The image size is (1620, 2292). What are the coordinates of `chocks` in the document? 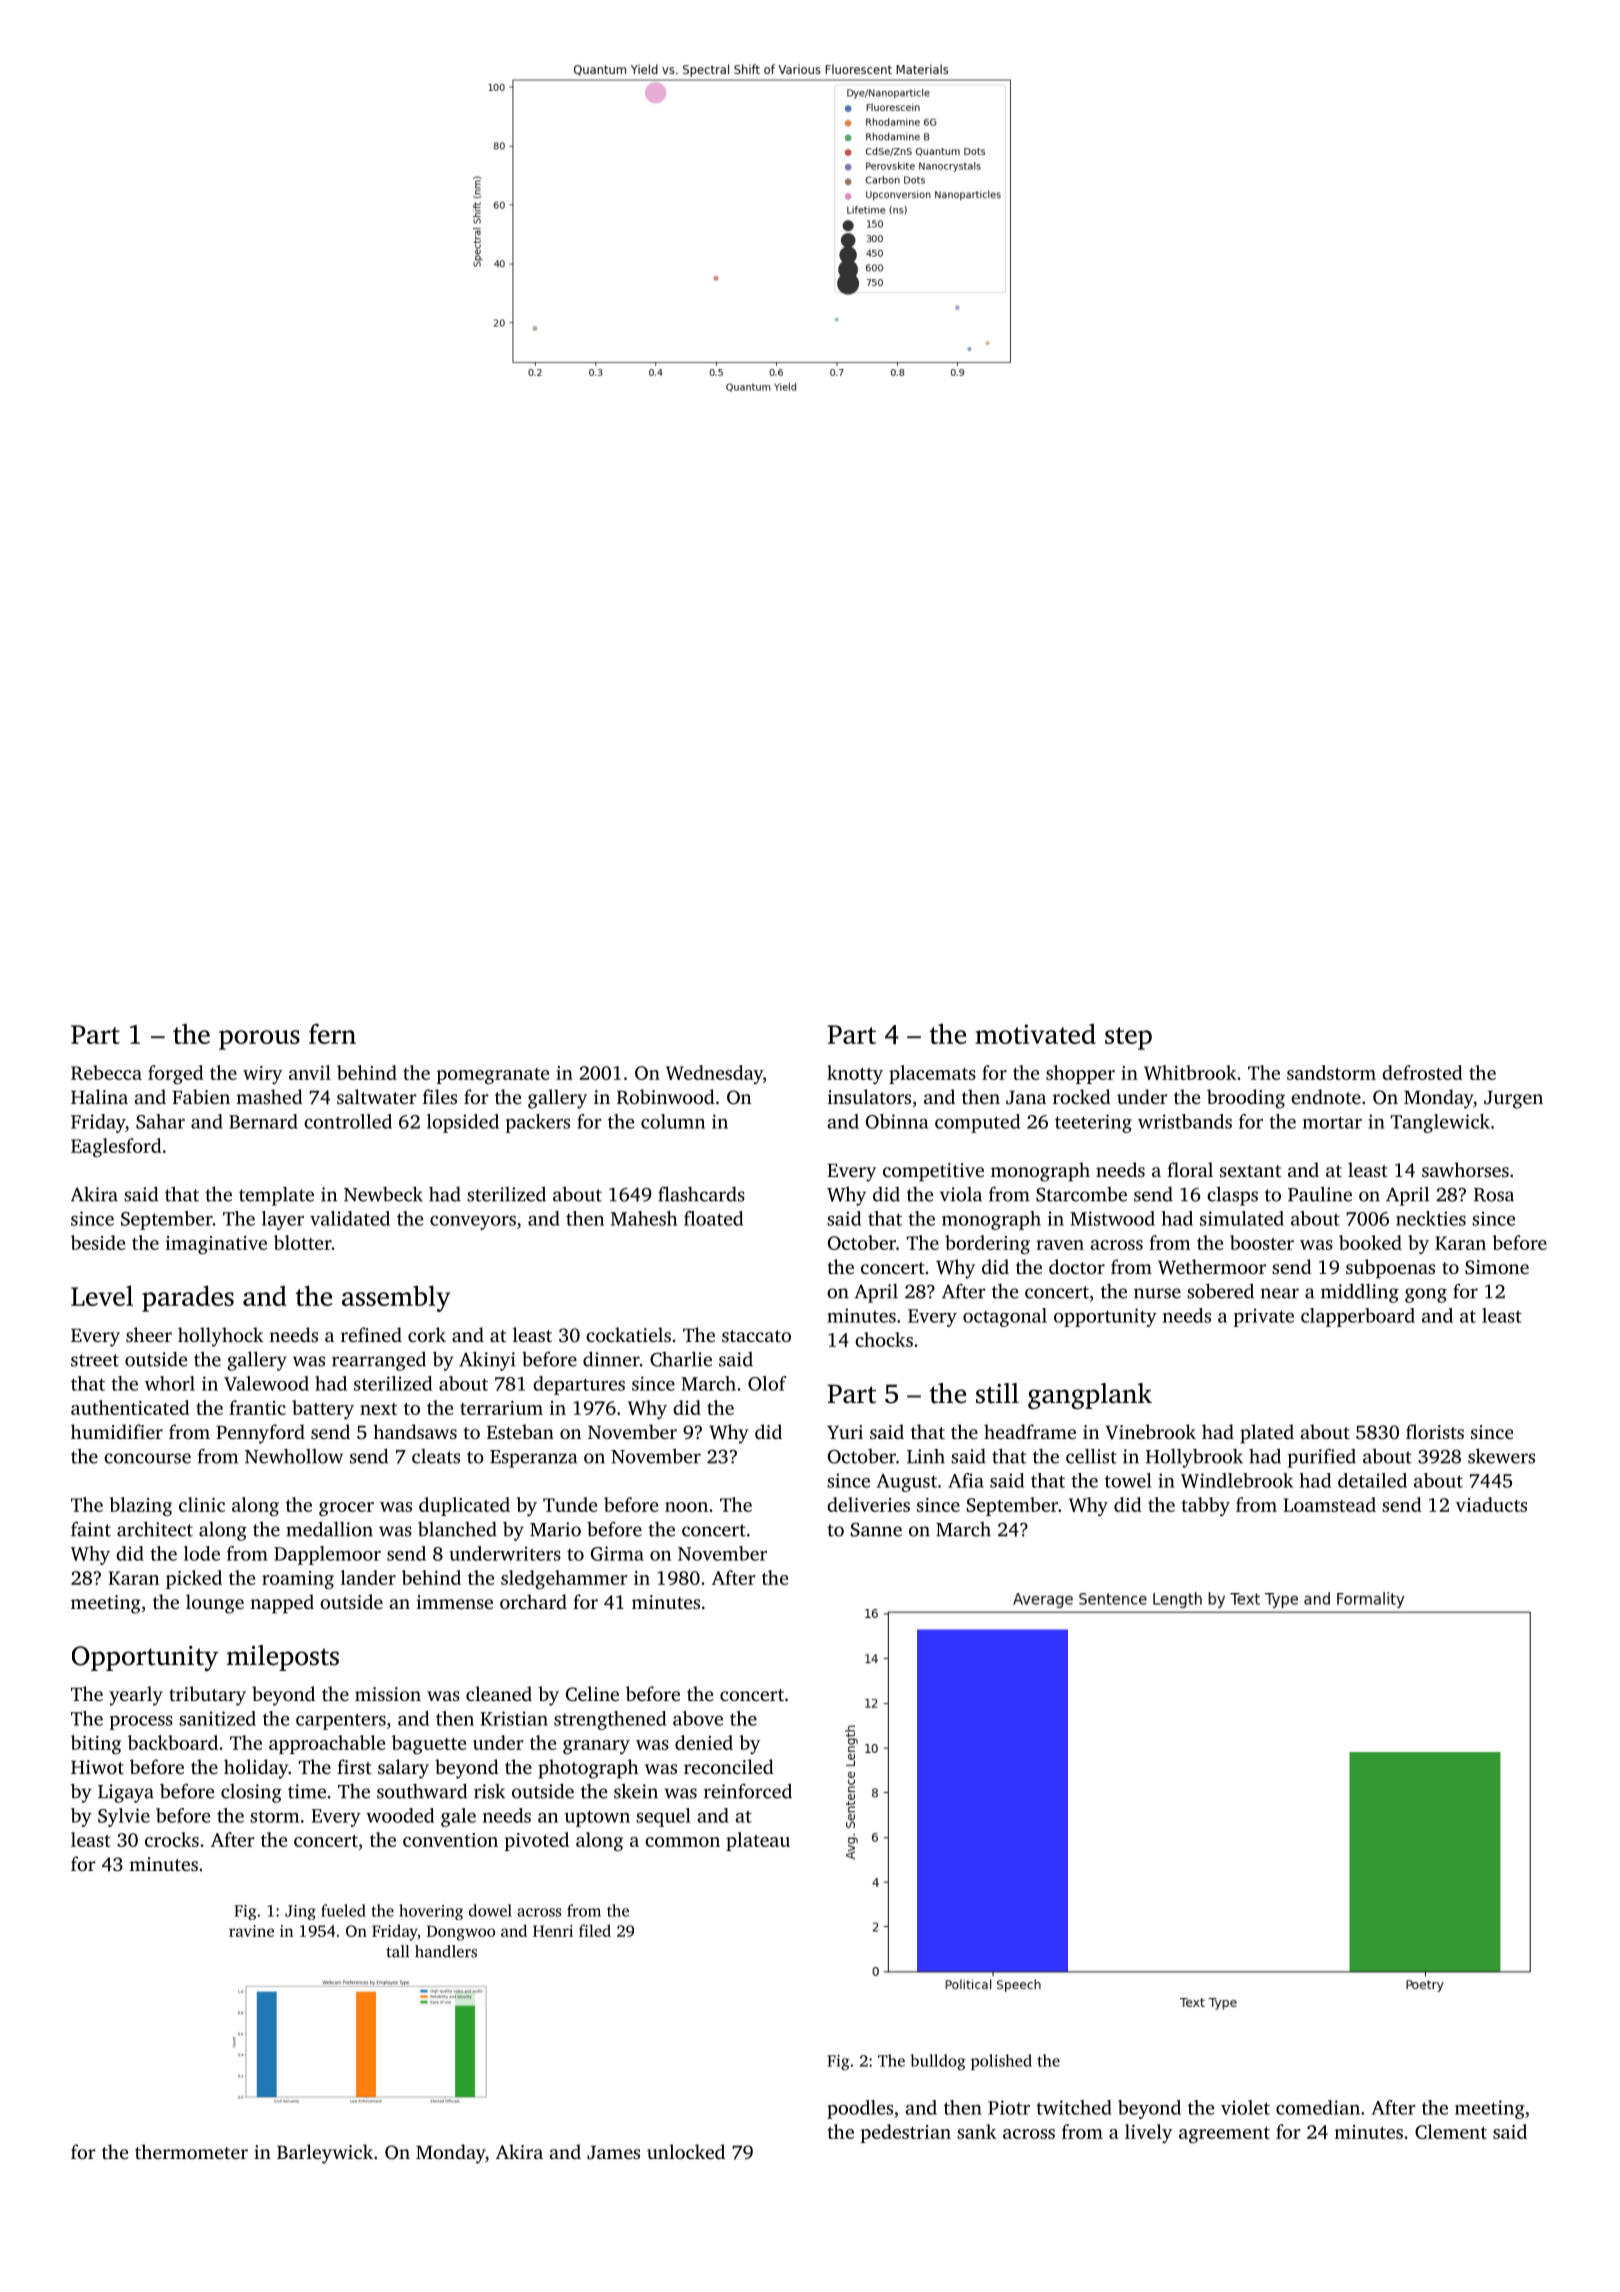 It's located at (884, 1339).
